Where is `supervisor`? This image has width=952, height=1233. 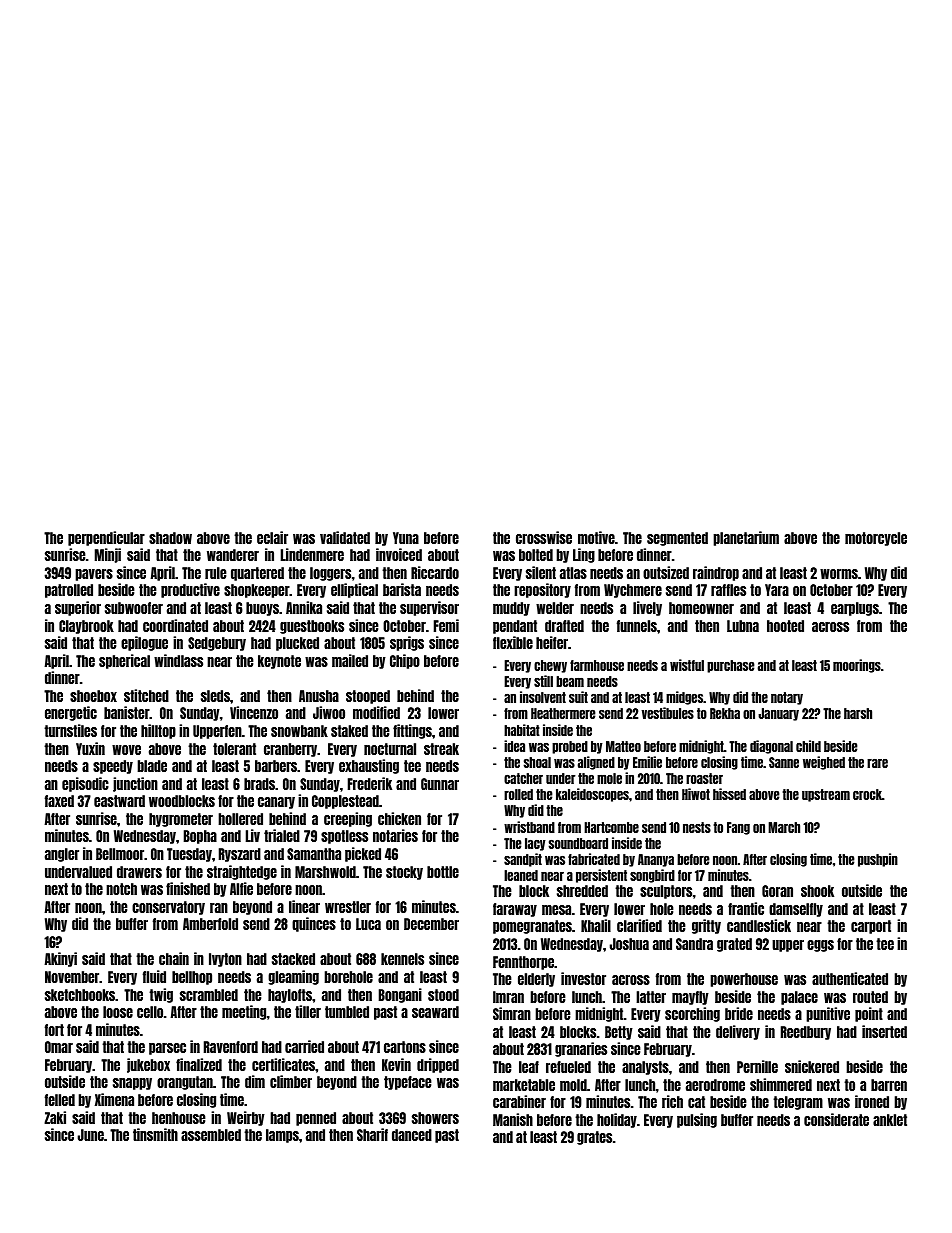 supervisor is located at coordinates (429, 608).
